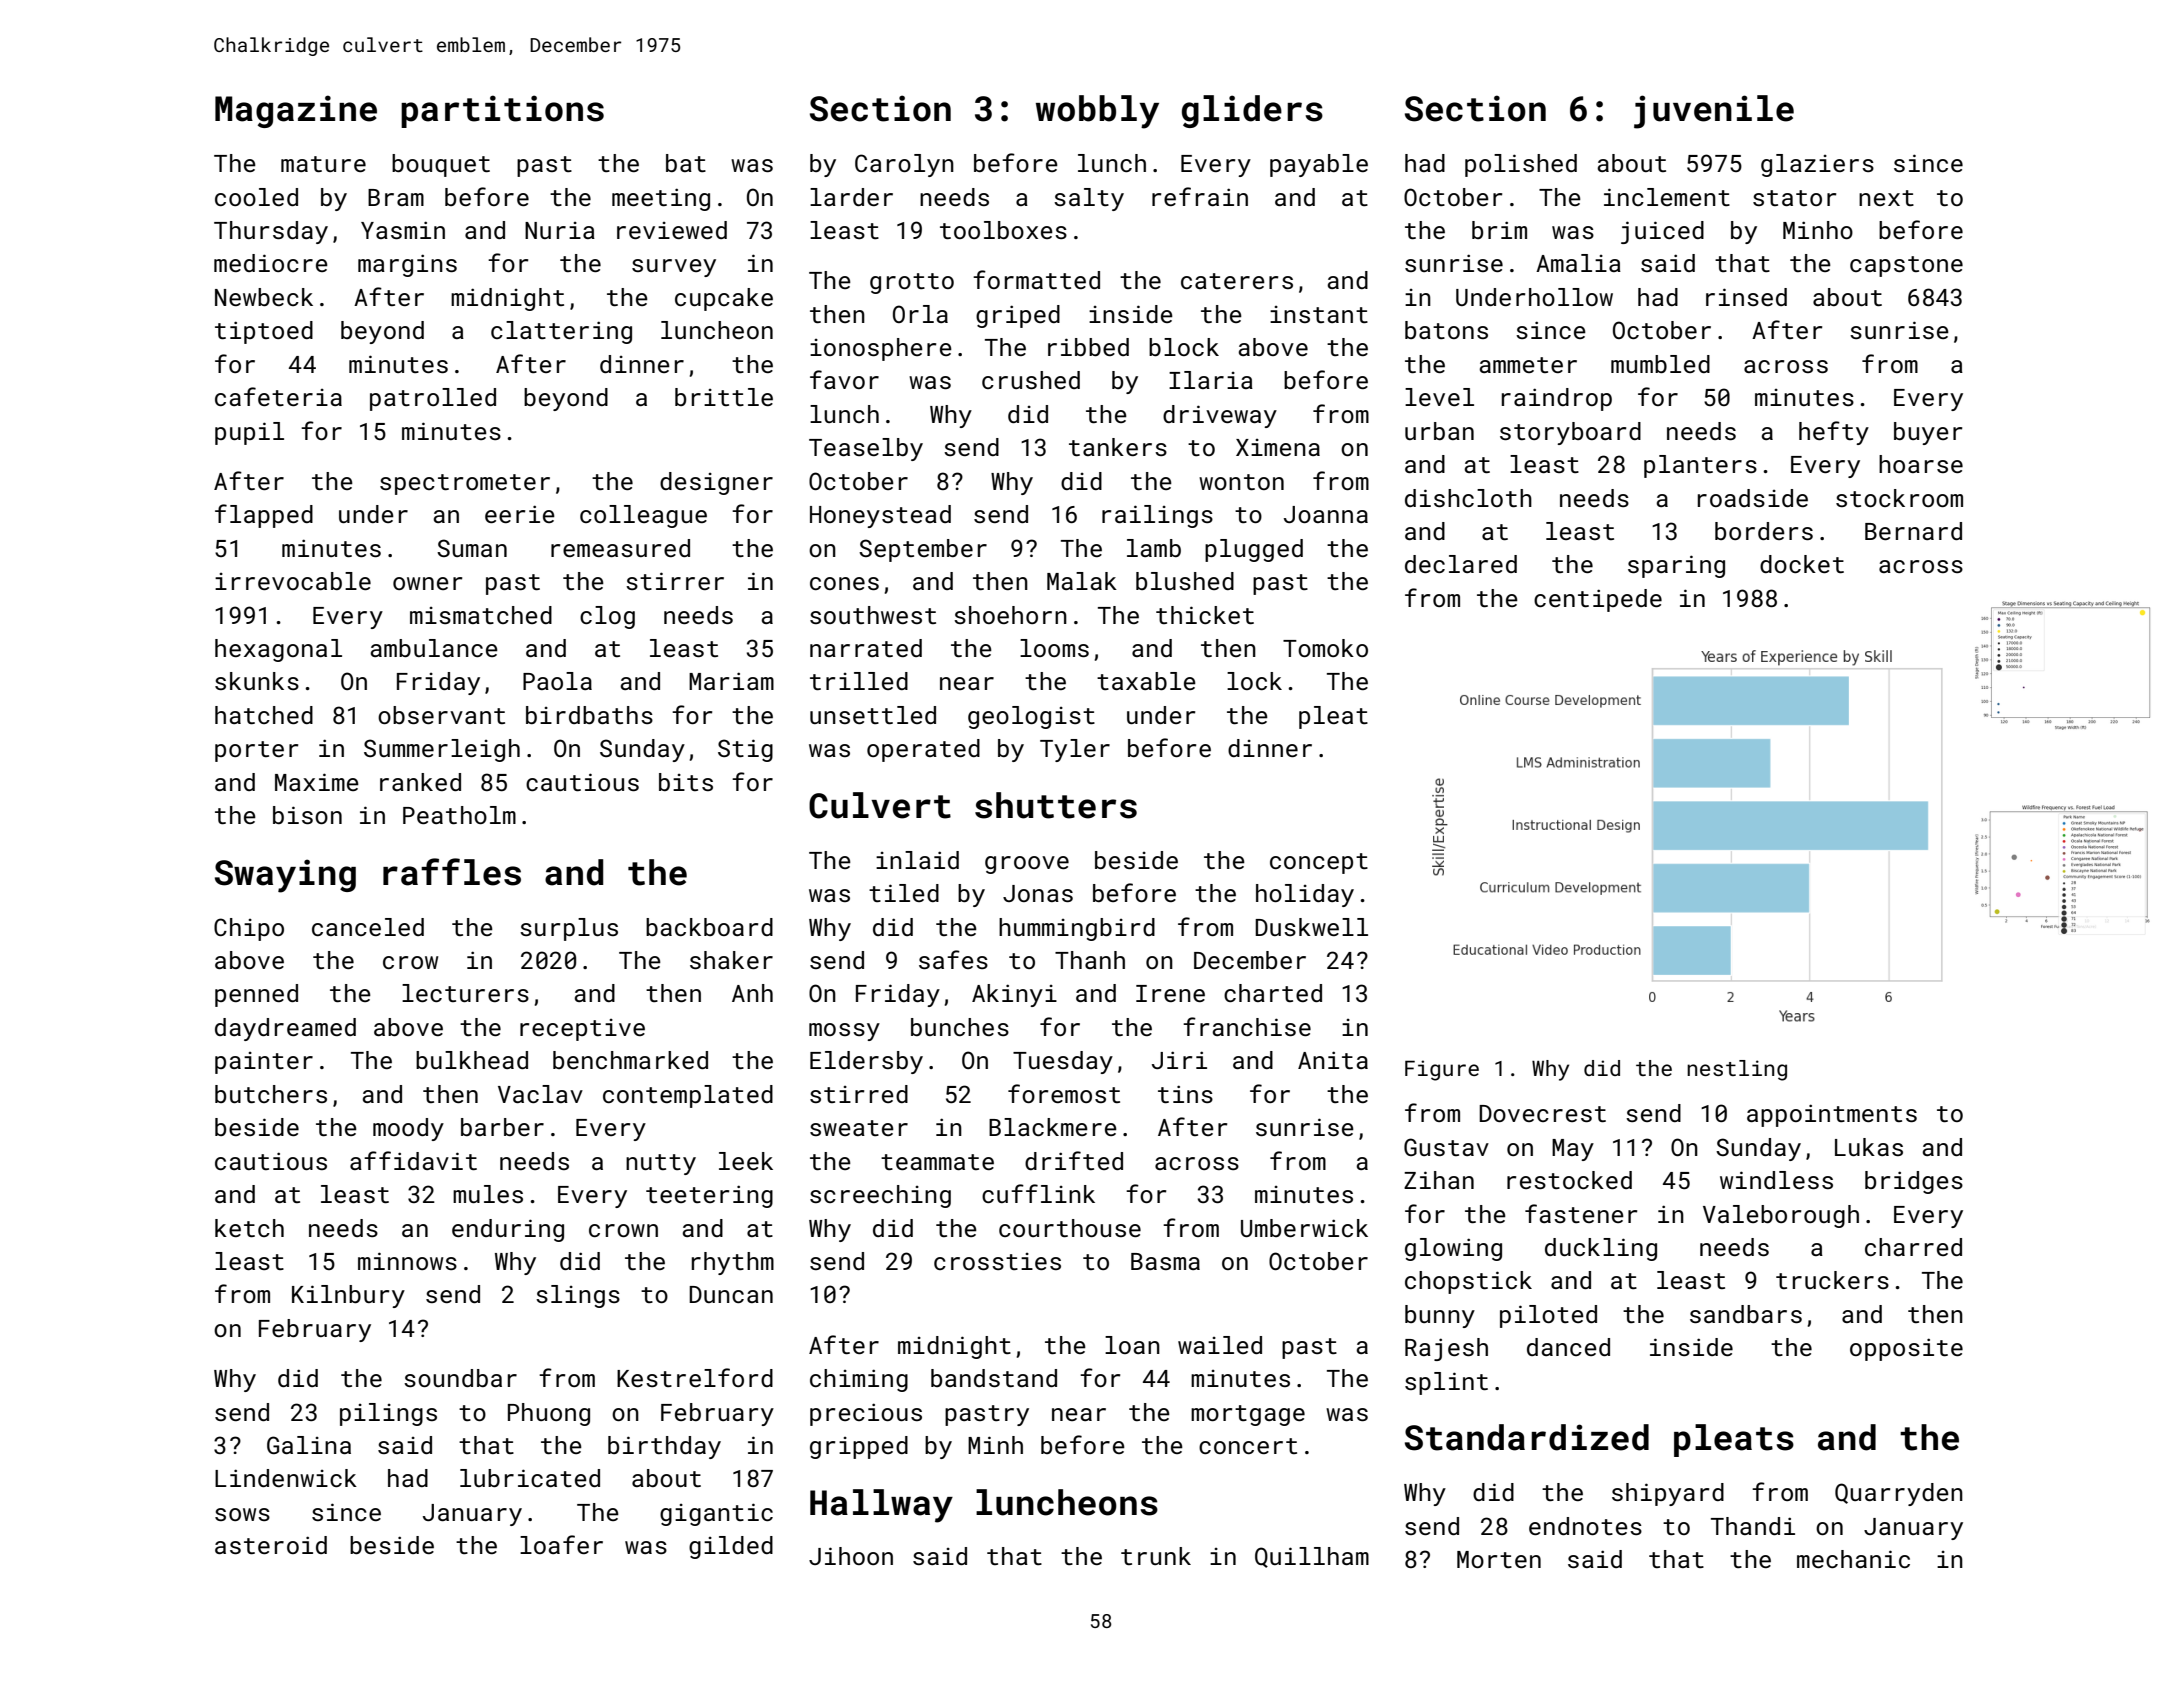 Image resolution: width=2178 pixels, height=1683 pixels. Describe the element at coordinates (578, 1296) in the screenshot. I see `slings` at that location.
